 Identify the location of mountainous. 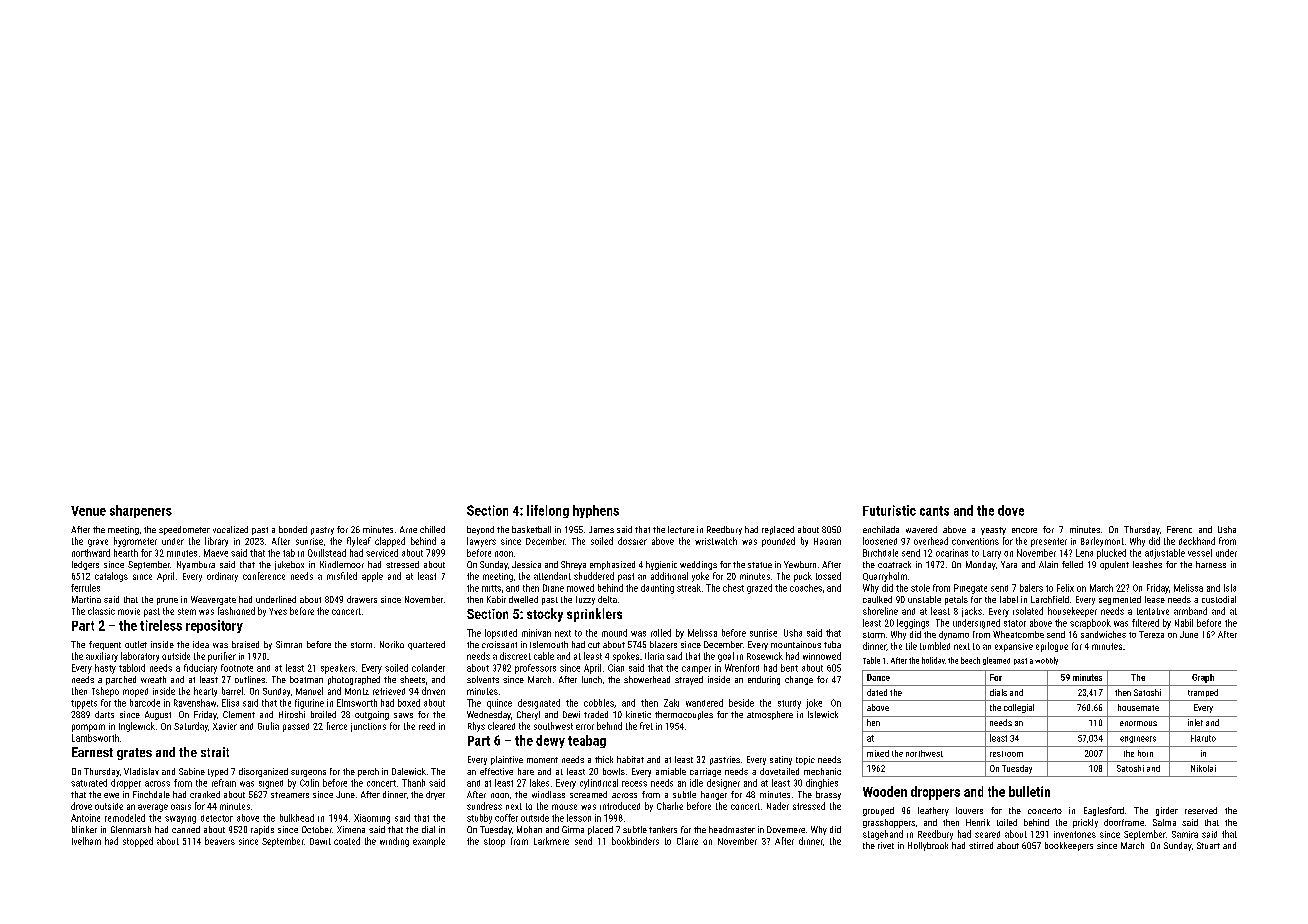
(796, 644).
